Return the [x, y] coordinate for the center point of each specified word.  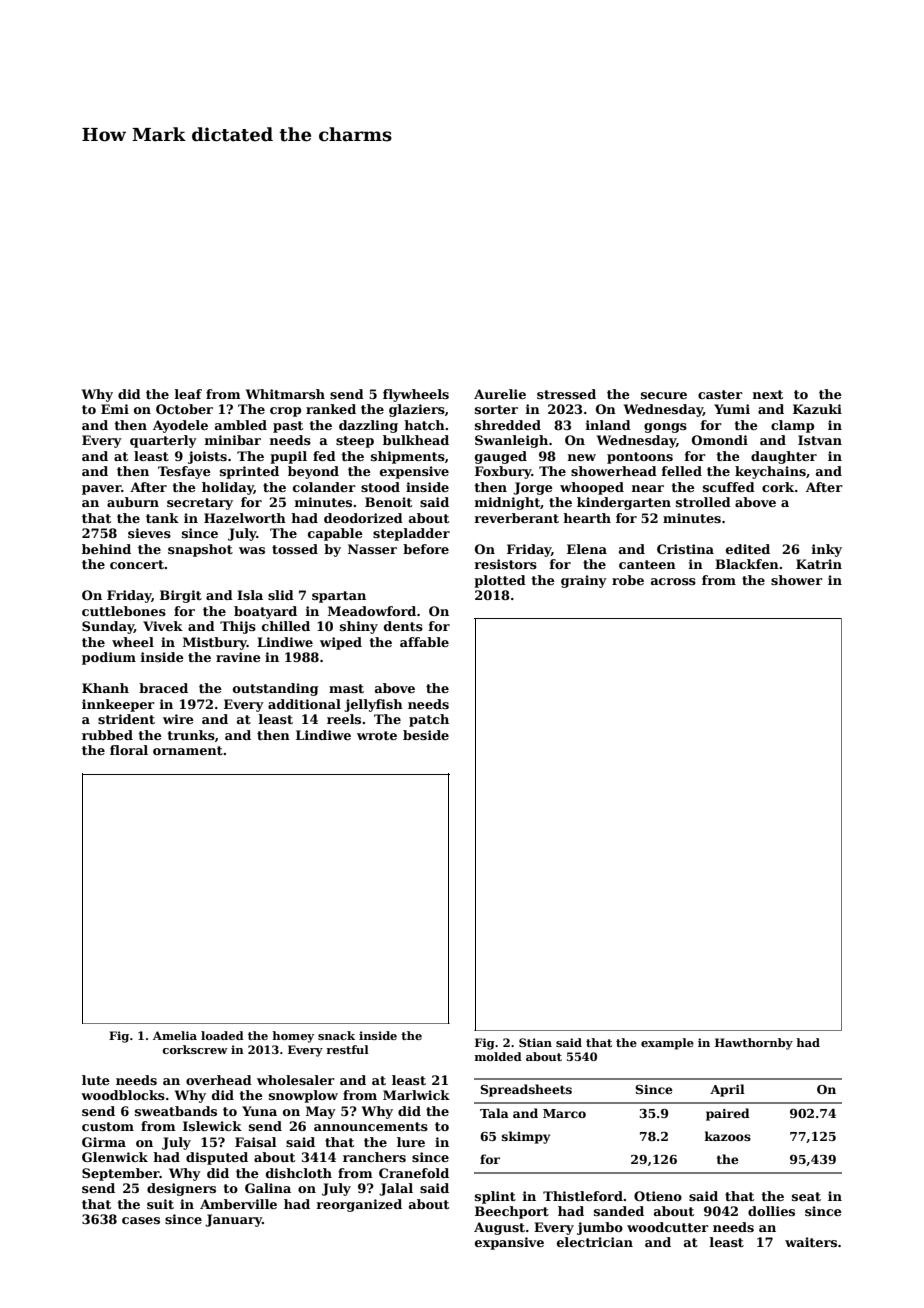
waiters [811, 1242]
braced [163, 688]
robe [628, 580]
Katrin [819, 564]
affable [424, 642]
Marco [564, 1113]
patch [429, 720]
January [233, 1220]
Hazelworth [245, 518]
